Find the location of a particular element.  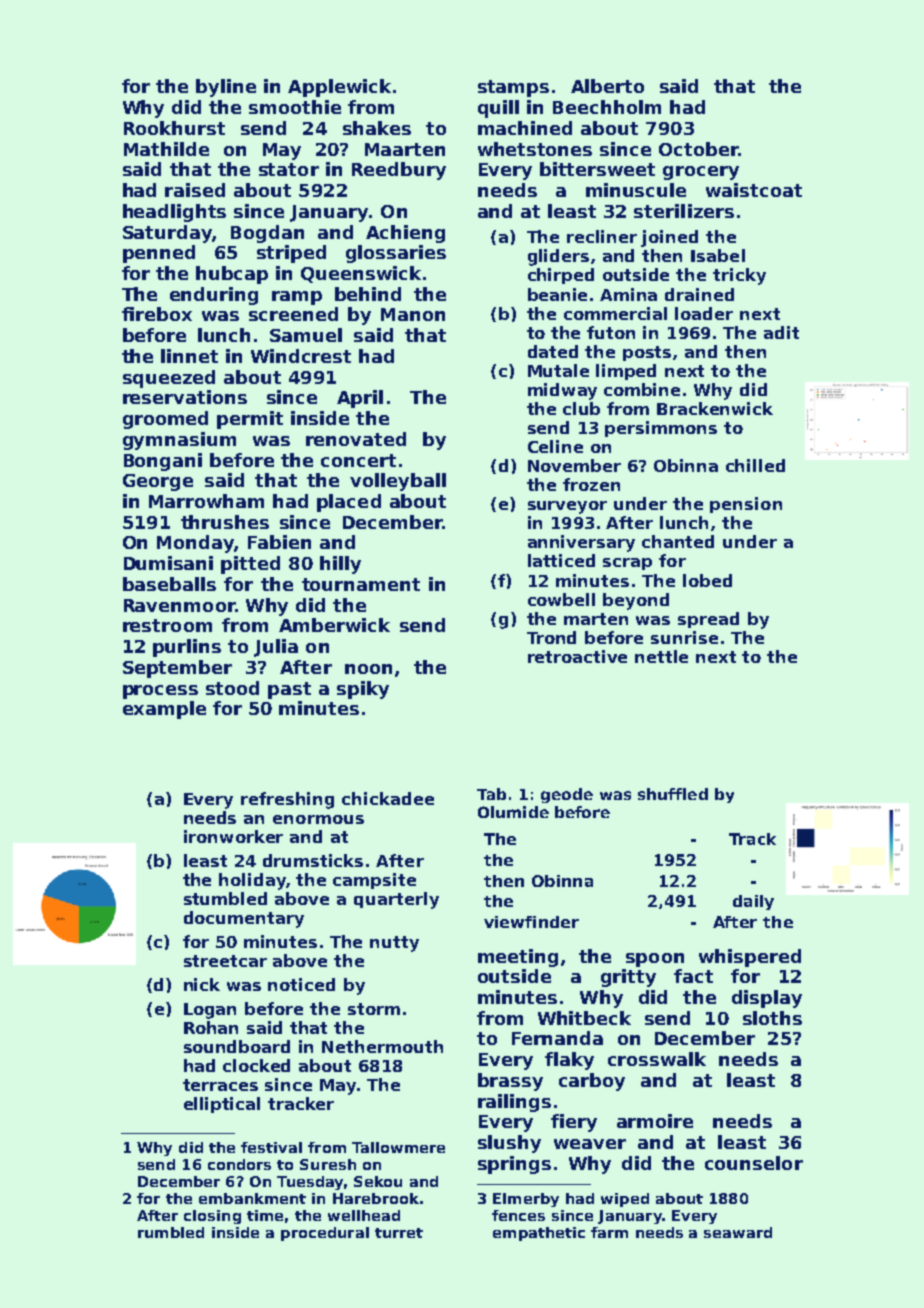

whetstones is located at coordinates (535, 149).
